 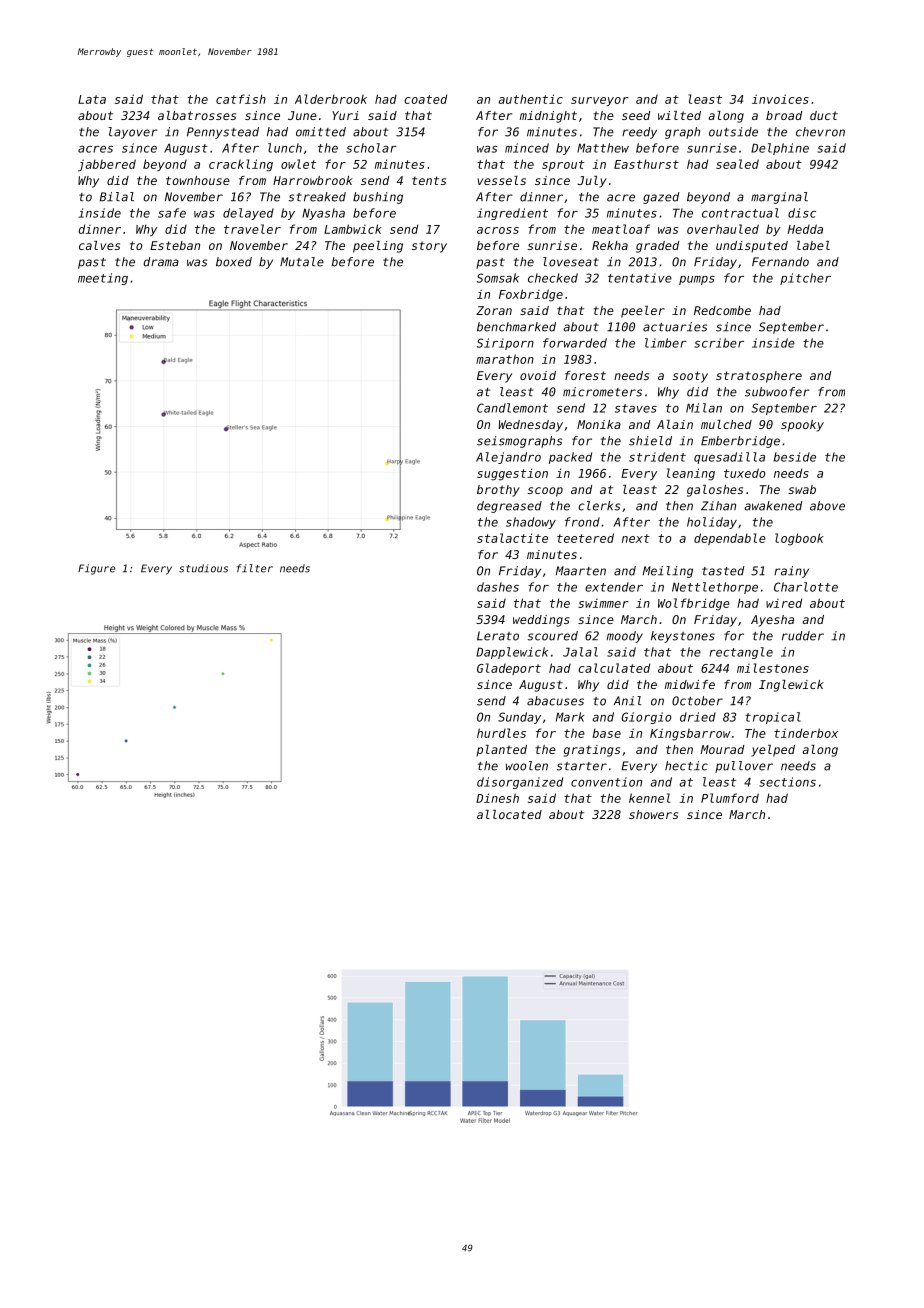 I want to click on Lata, so click(x=92, y=99).
